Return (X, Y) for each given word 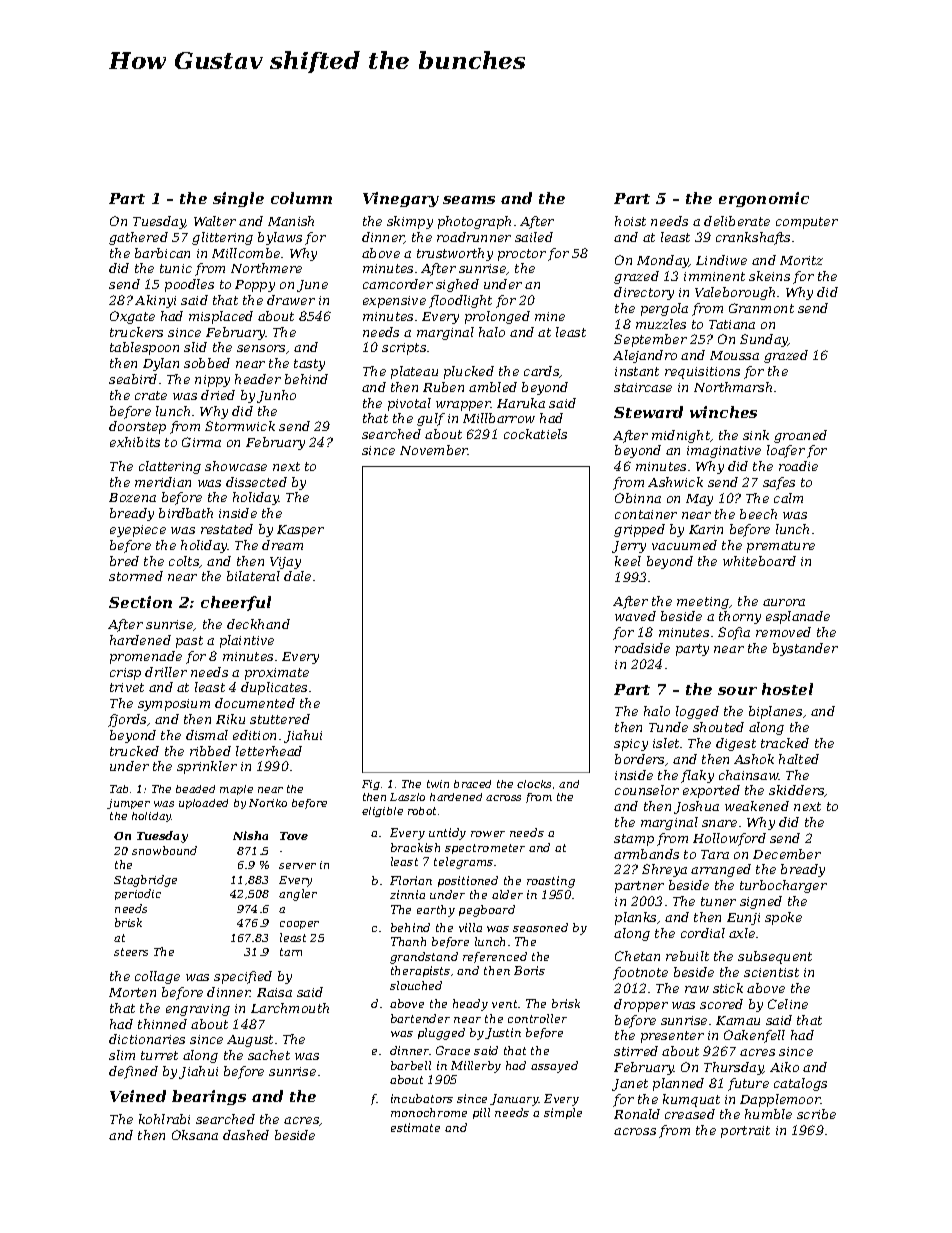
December (787, 854)
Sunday (764, 340)
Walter (215, 221)
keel (628, 561)
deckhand (258, 624)
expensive (394, 302)
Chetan (637, 956)
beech (758, 514)
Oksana (195, 1135)
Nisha (250, 835)
